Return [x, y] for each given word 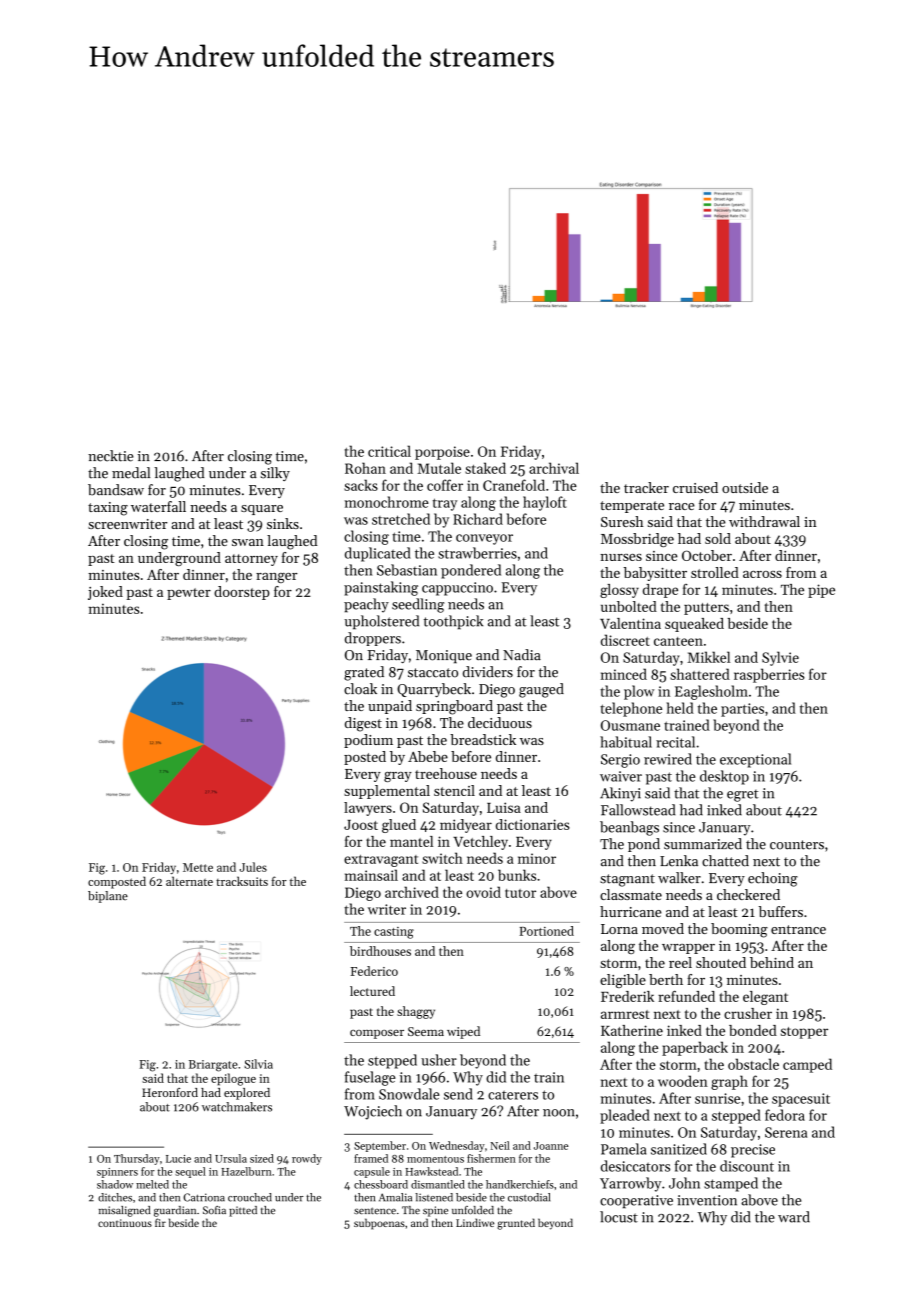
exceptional [755, 760]
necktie [111, 456]
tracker [646, 487]
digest [363, 724]
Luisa [504, 807]
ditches [115, 1197]
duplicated [378, 554]
